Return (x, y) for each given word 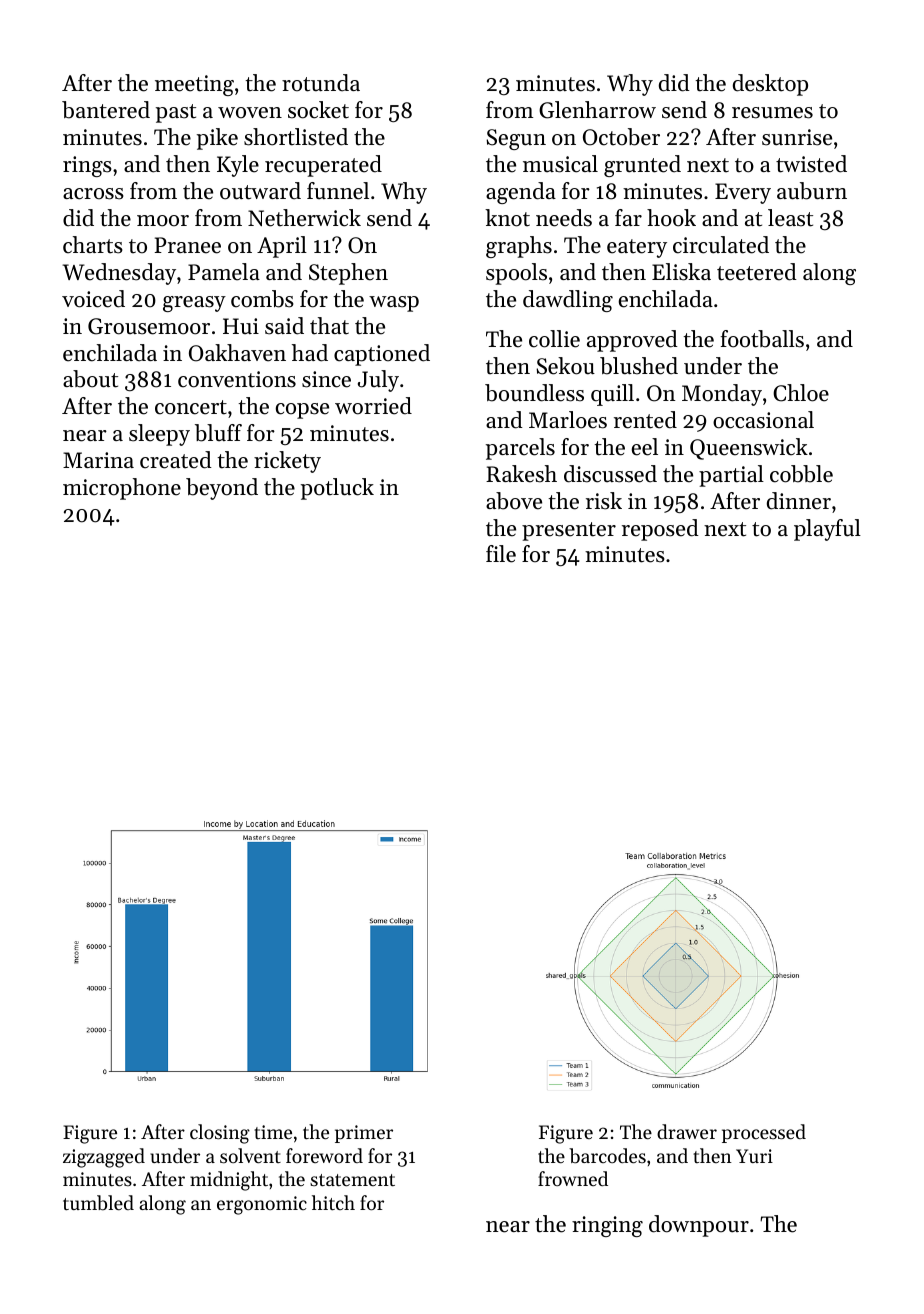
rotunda (321, 83)
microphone (122, 489)
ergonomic (262, 1205)
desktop (770, 85)
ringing (607, 1226)
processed (764, 1133)
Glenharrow (597, 110)
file (501, 554)
